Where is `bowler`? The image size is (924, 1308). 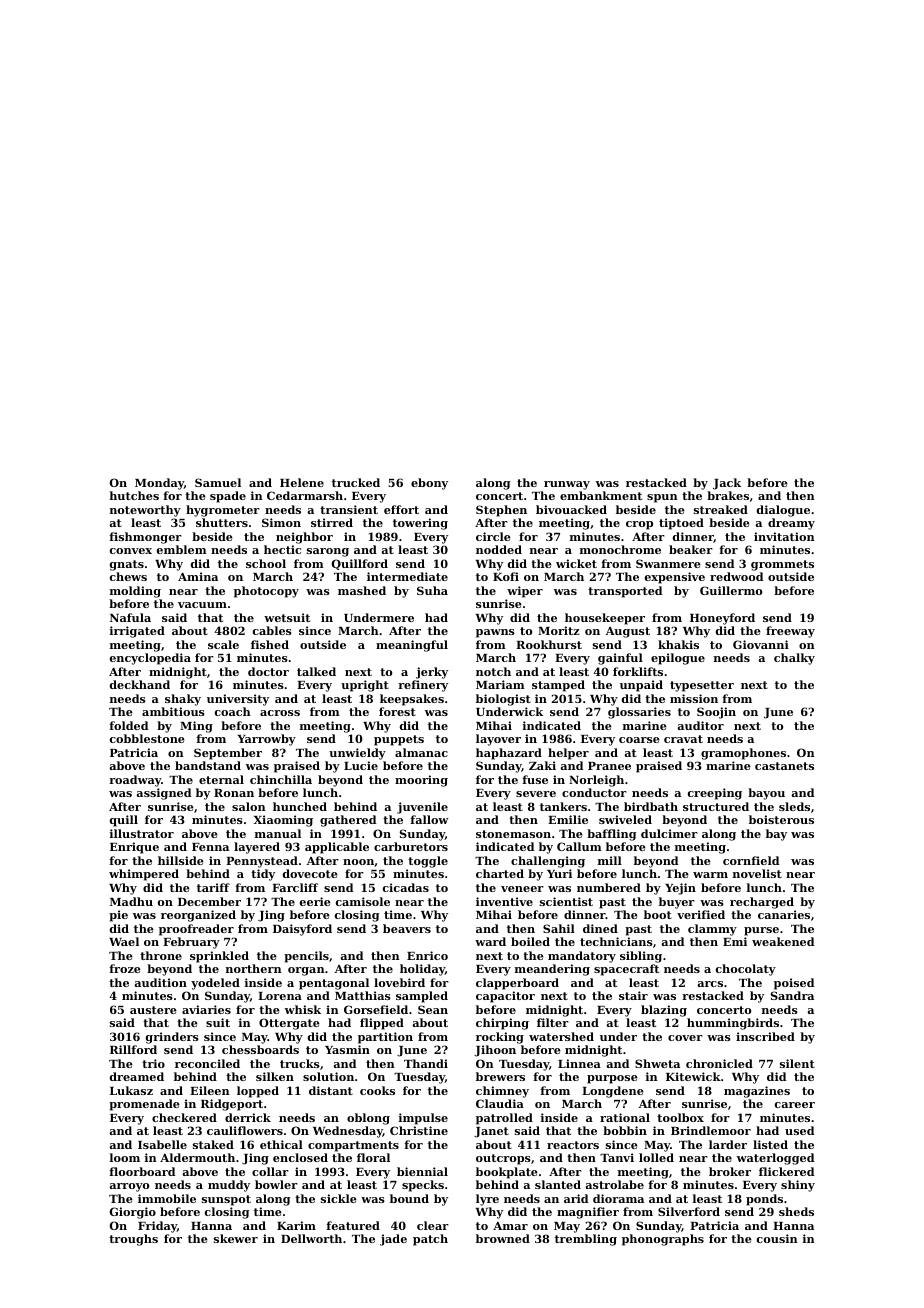
bowler is located at coordinates (276, 1184).
